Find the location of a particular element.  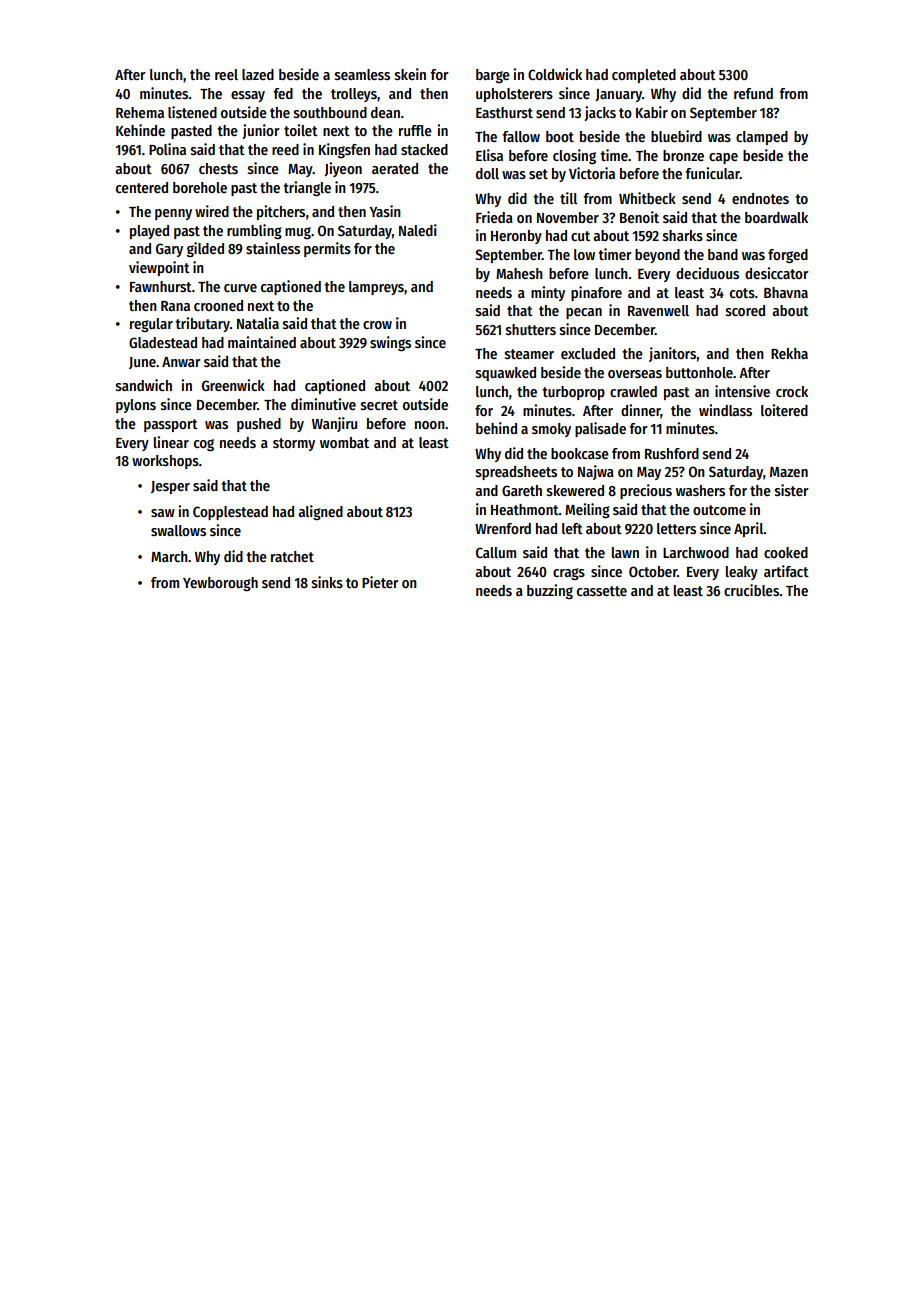

refund is located at coordinates (753, 93).
